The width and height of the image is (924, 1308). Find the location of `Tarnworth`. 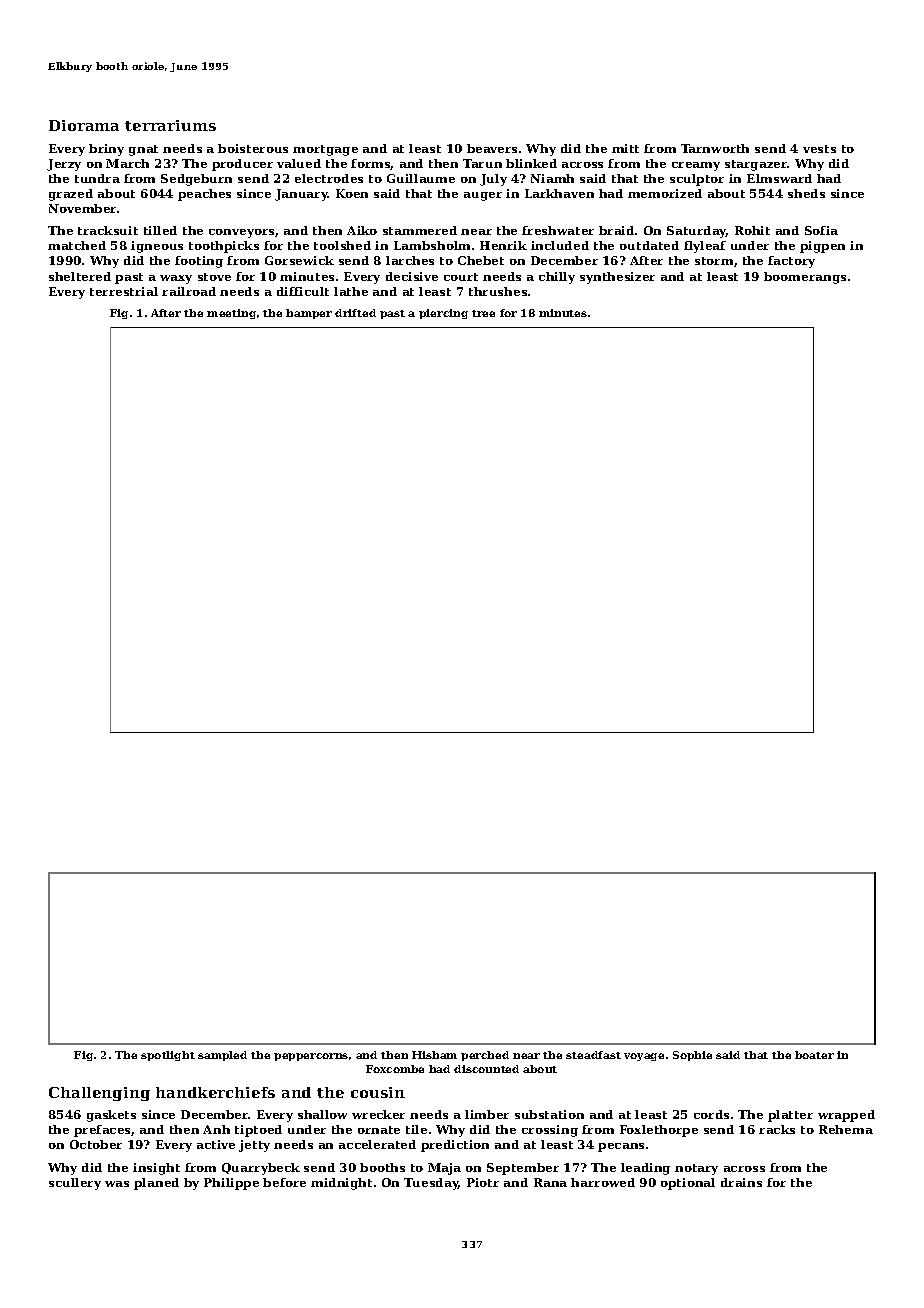

Tarnworth is located at coordinates (715, 148).
